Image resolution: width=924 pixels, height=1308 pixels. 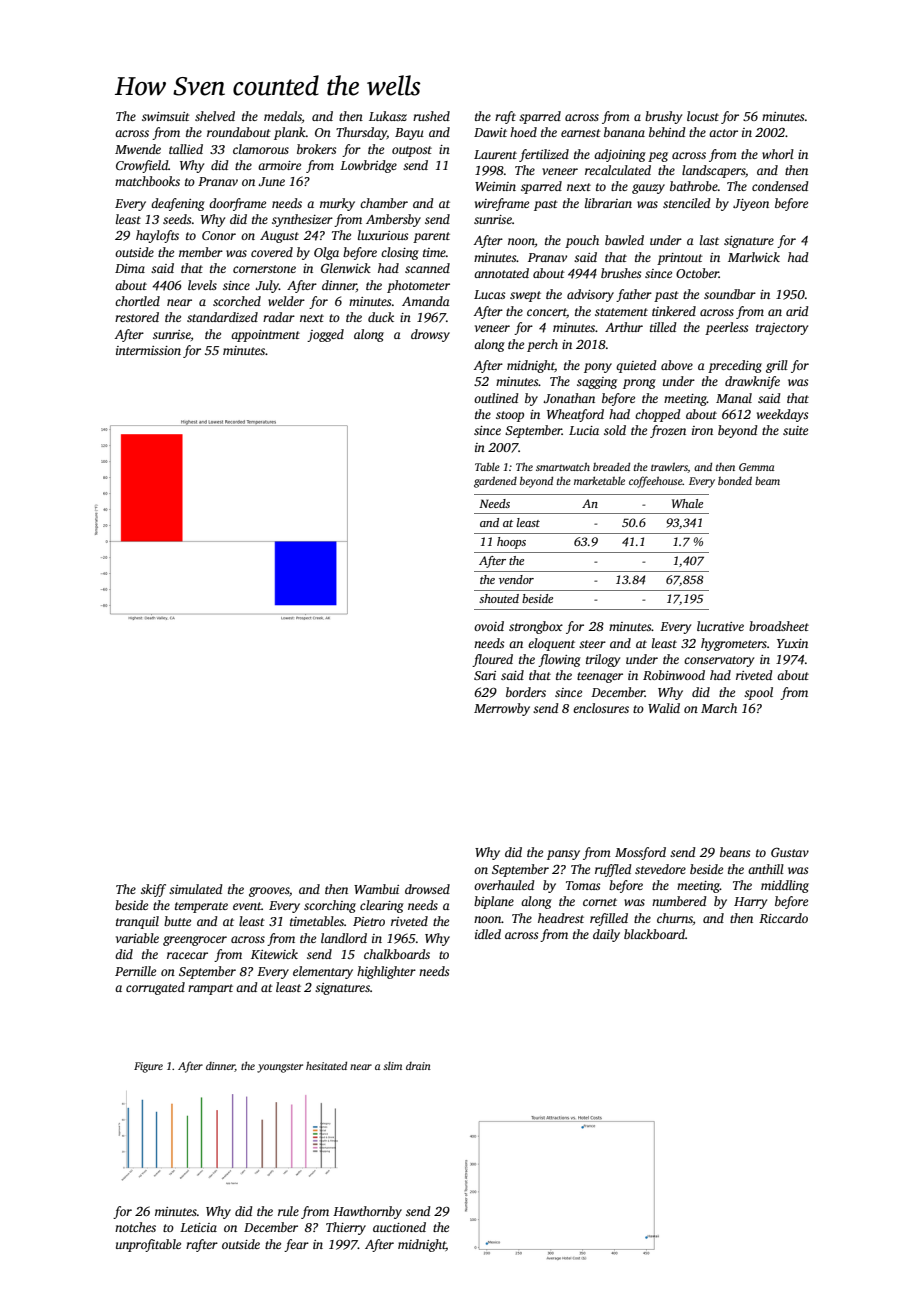 What do you see at coordinates (135, 971) in the screenshot?
I see `Pernille` at bounding box center [135, 971].
